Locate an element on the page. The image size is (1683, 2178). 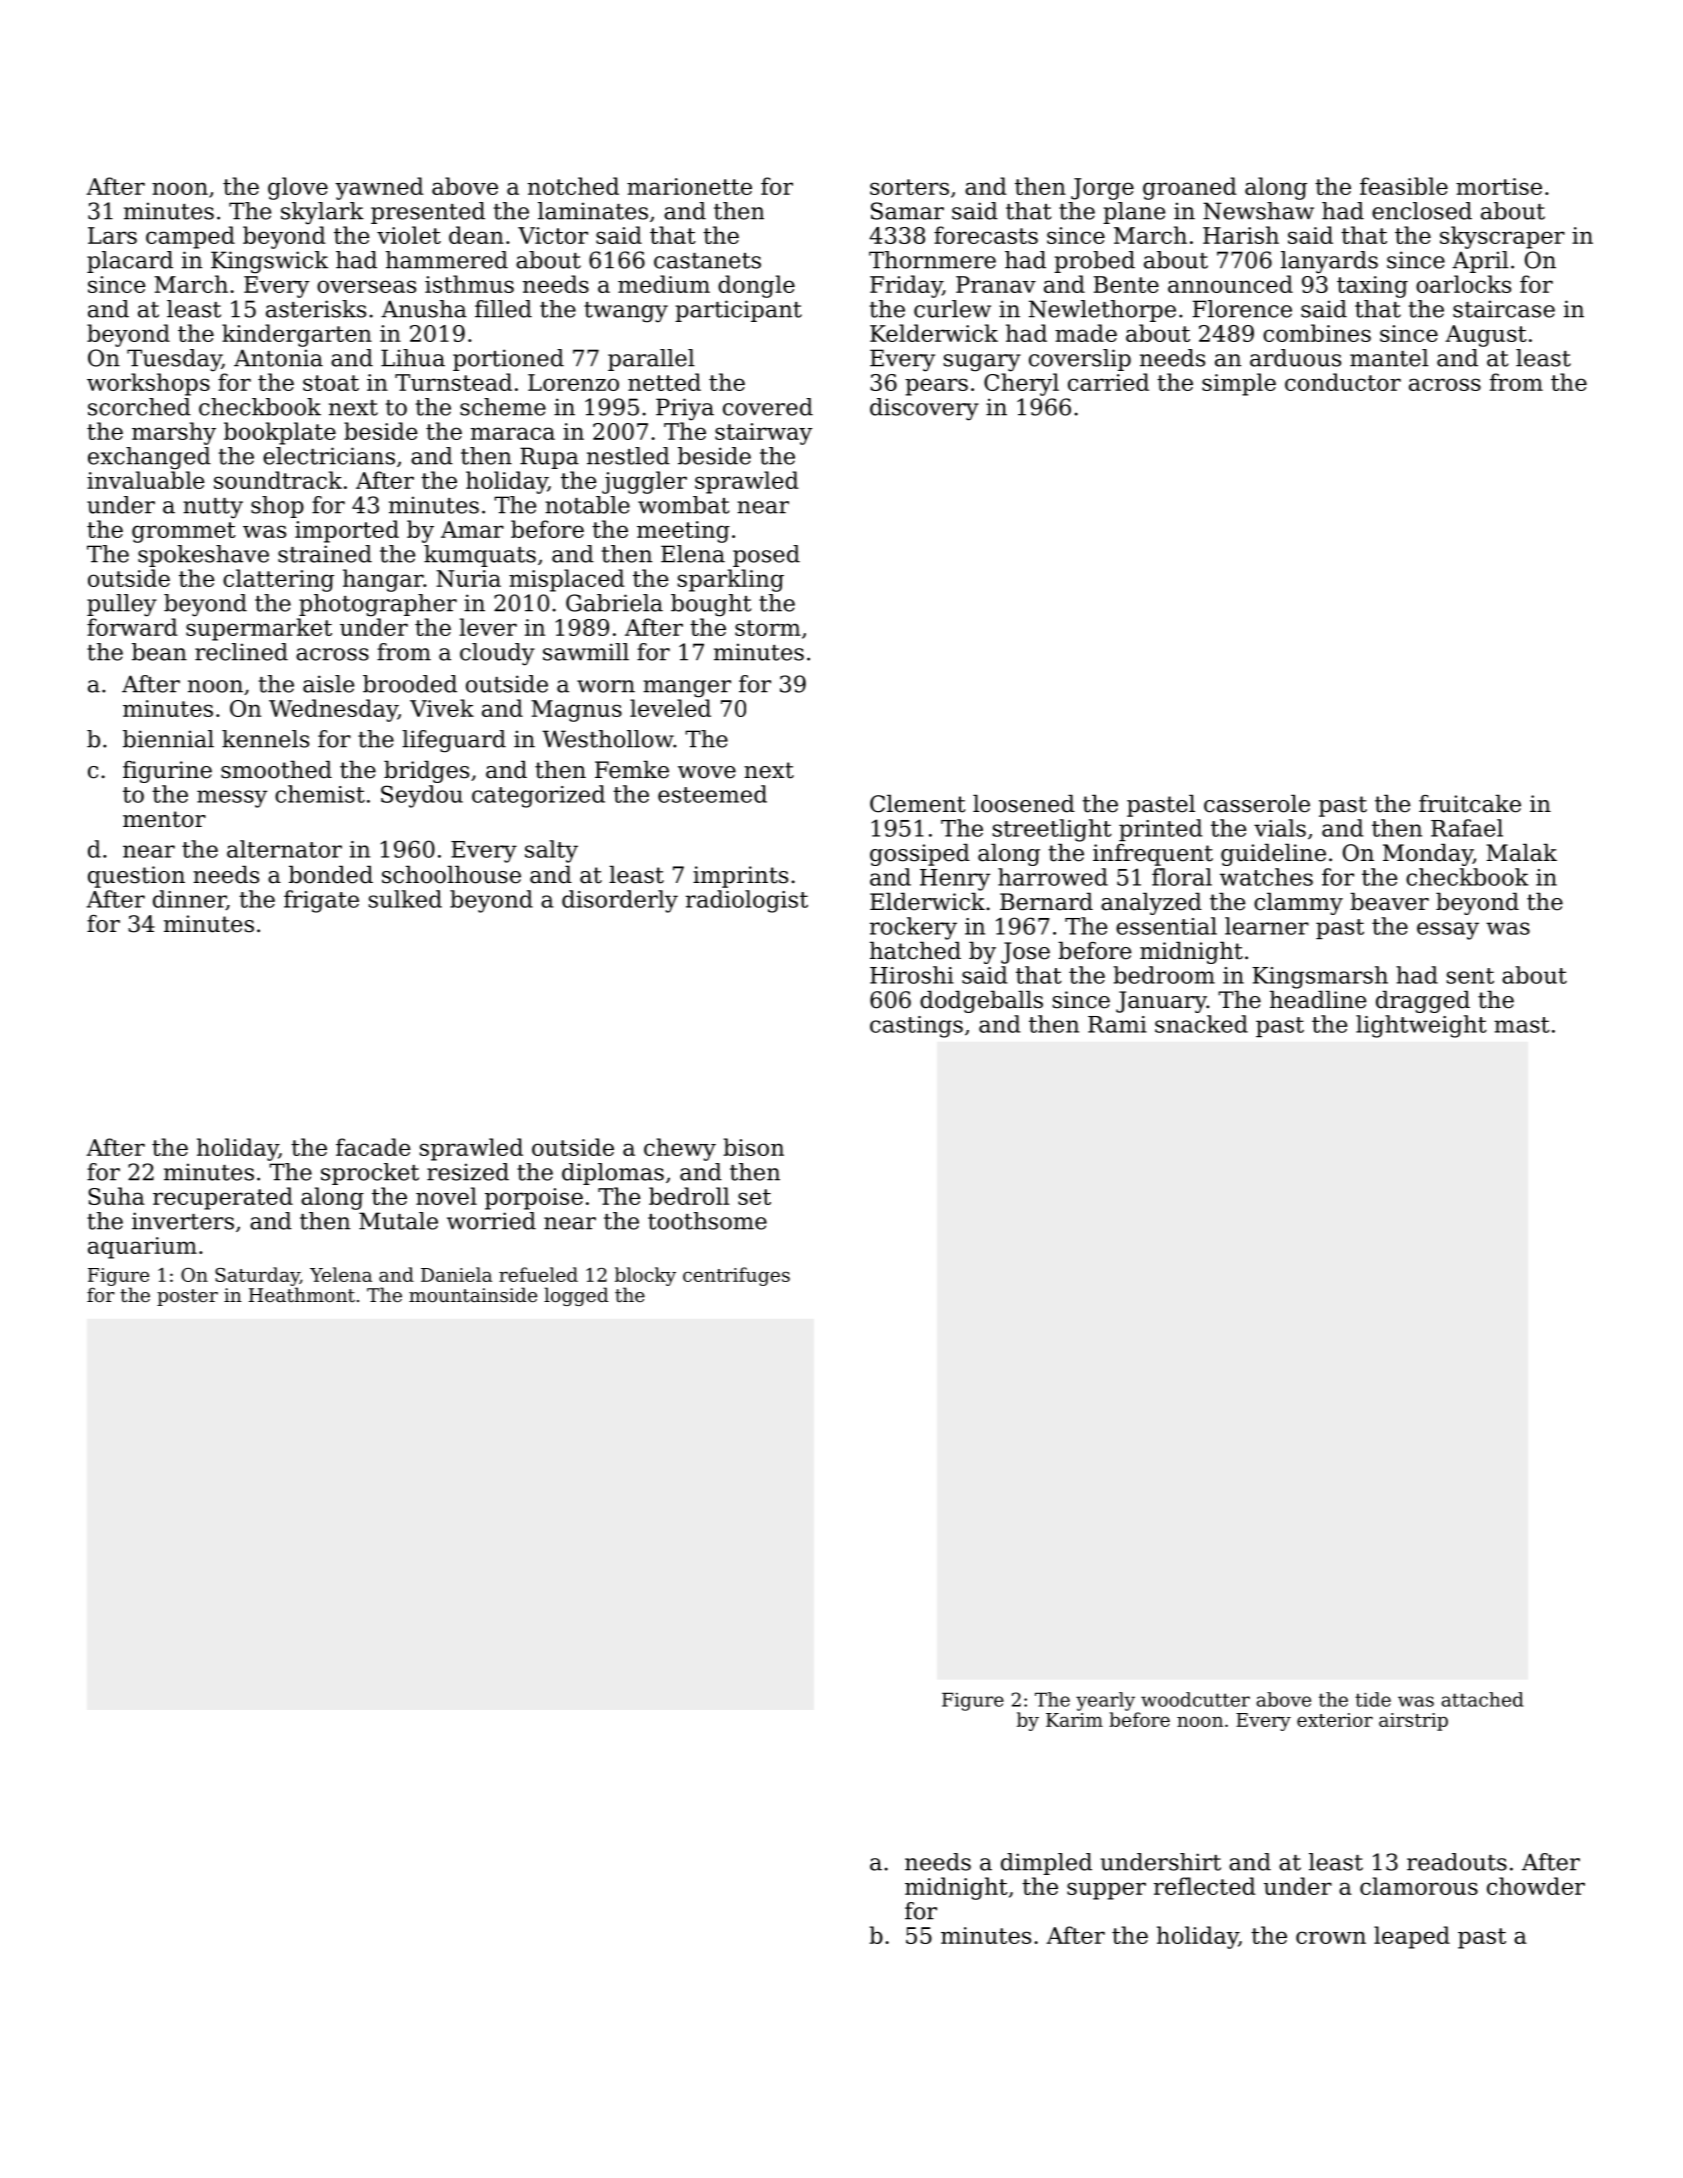
dragged is located at coordinates (1423, 1002).
